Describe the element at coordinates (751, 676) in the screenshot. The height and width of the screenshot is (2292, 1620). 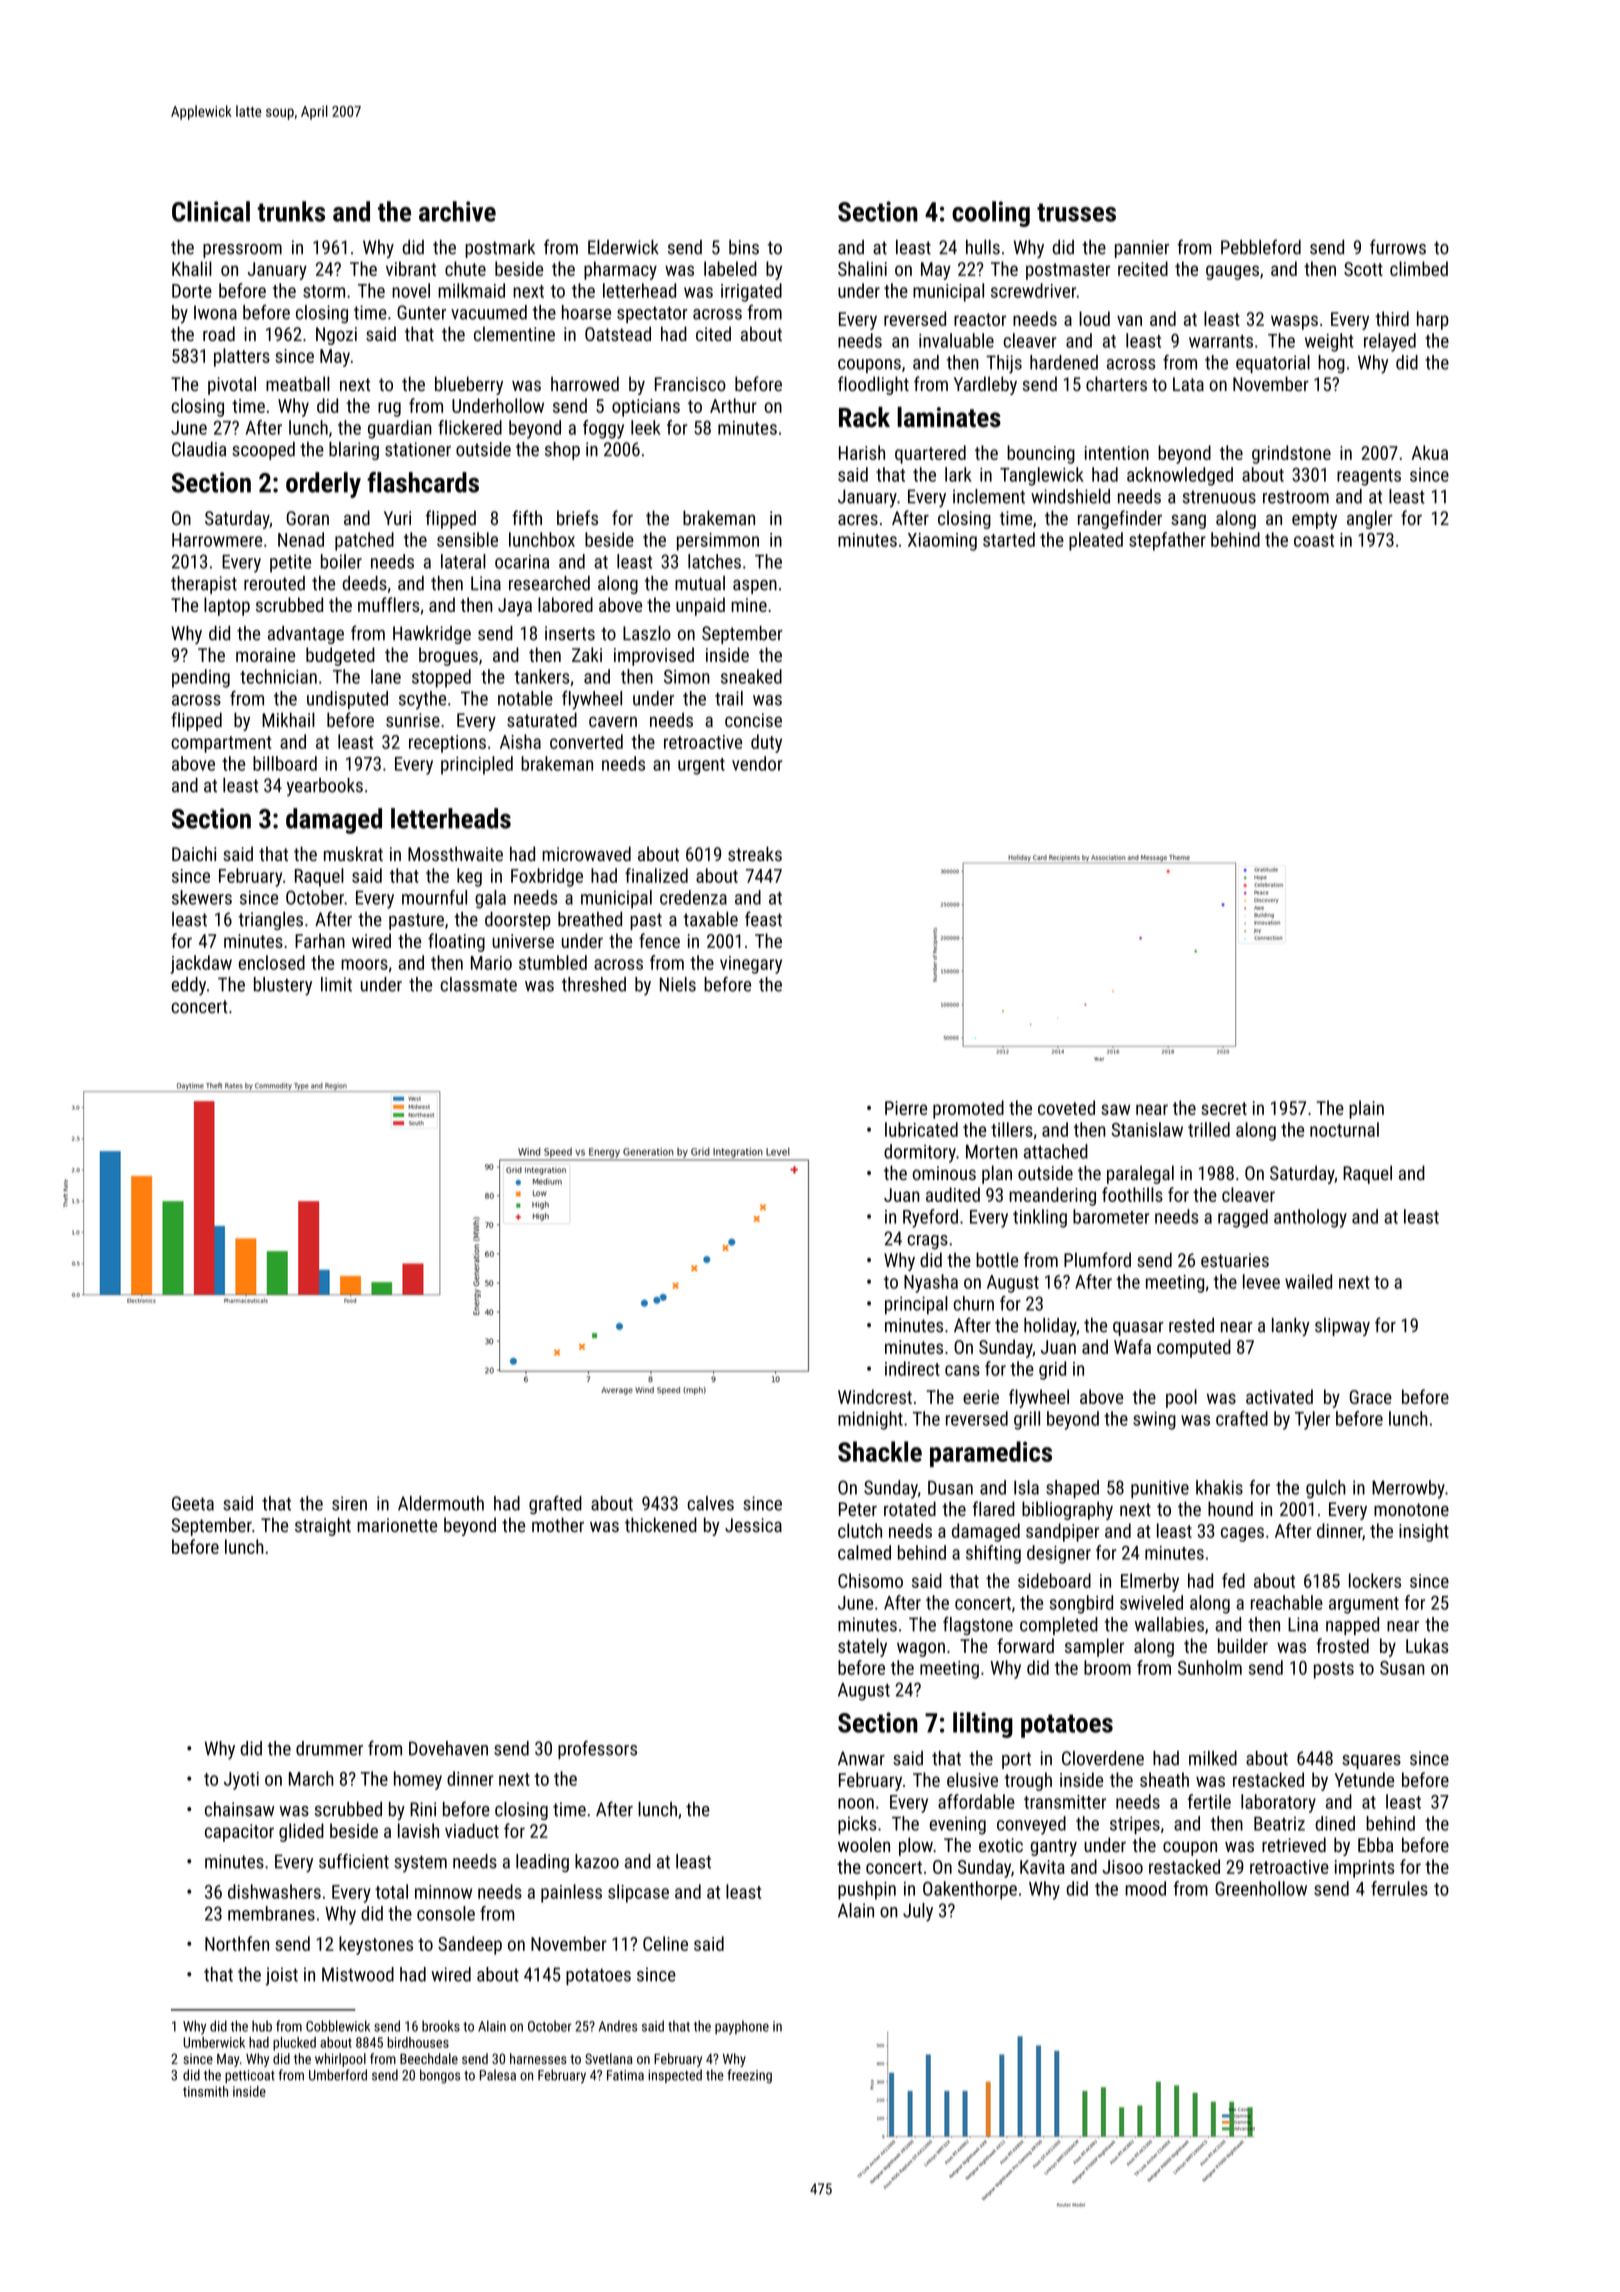
I see `sneaked` at that location.
